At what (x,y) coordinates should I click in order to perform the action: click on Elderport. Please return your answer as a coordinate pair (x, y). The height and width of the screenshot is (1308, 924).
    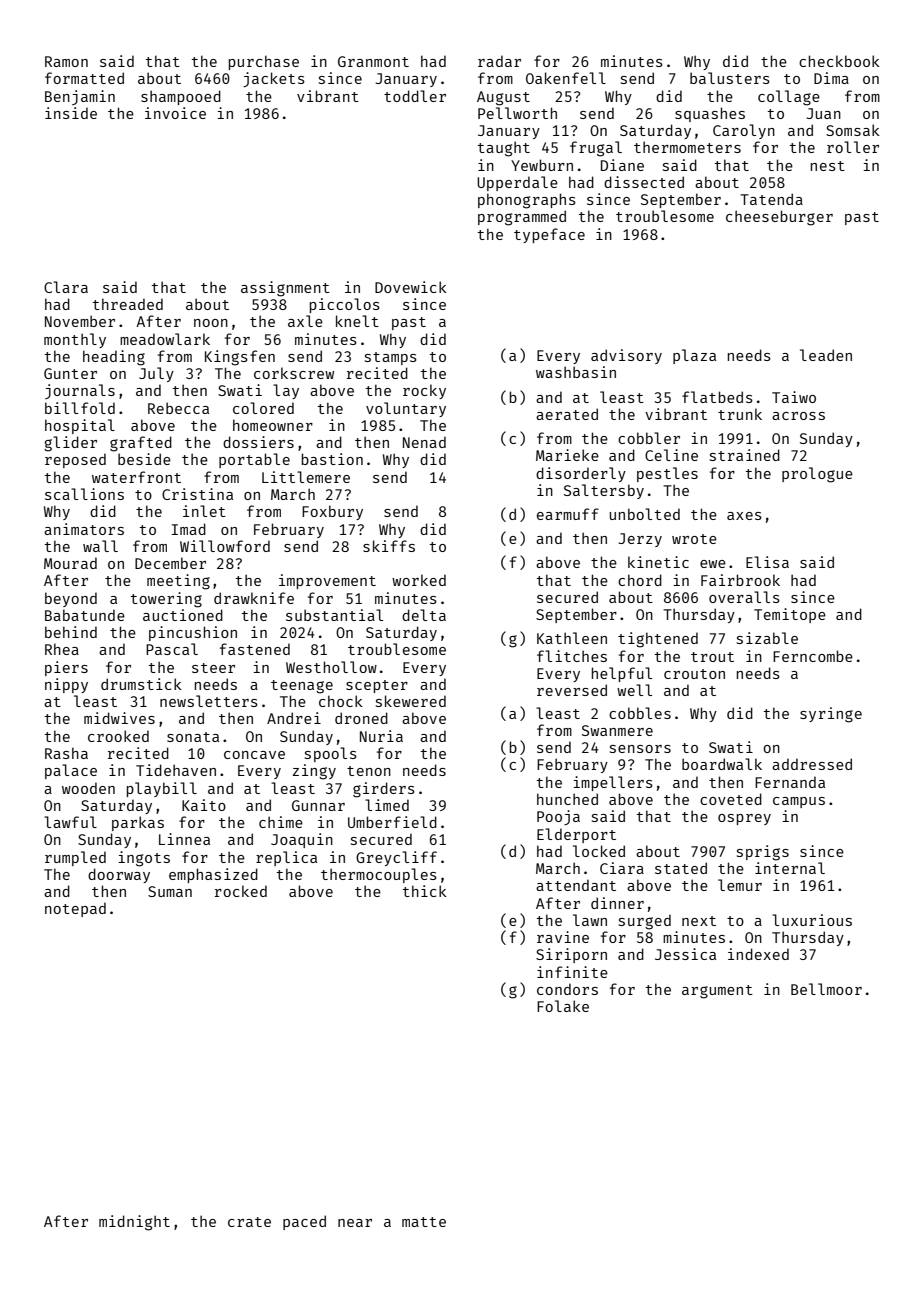
    Looking at the image, I should click on (576, 835).
